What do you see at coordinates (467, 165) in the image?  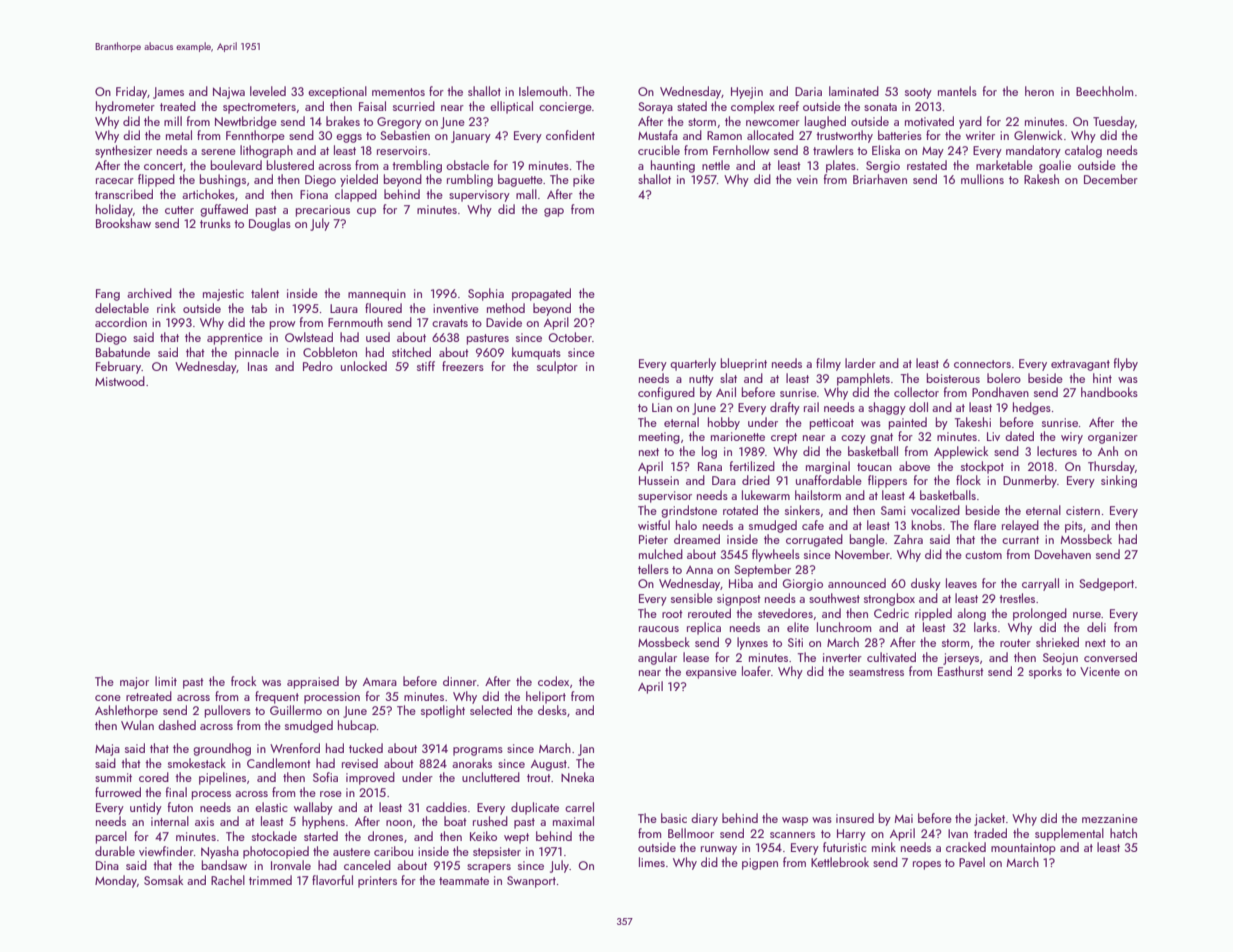 I see `obstacle` at bounding box center [467, 165].
